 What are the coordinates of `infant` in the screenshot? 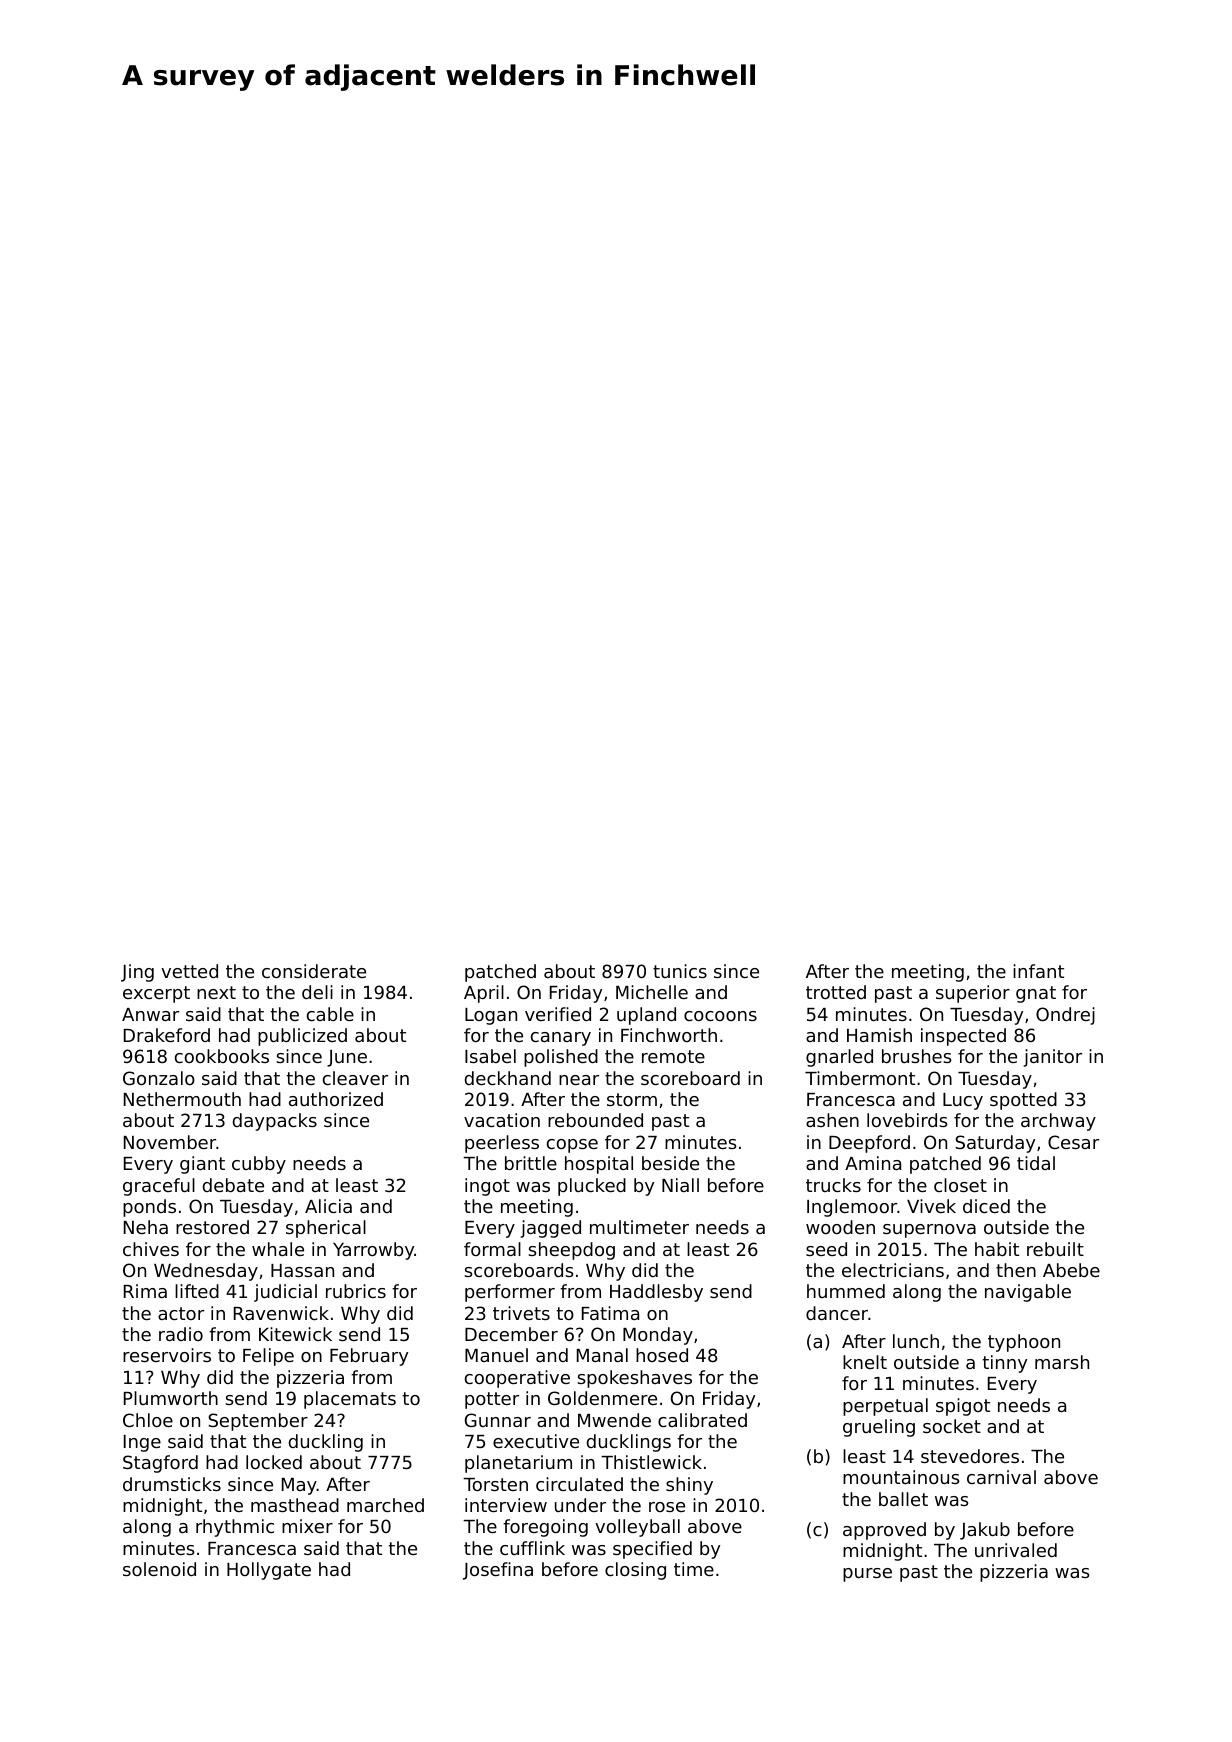 It's located at (1038, 971).
